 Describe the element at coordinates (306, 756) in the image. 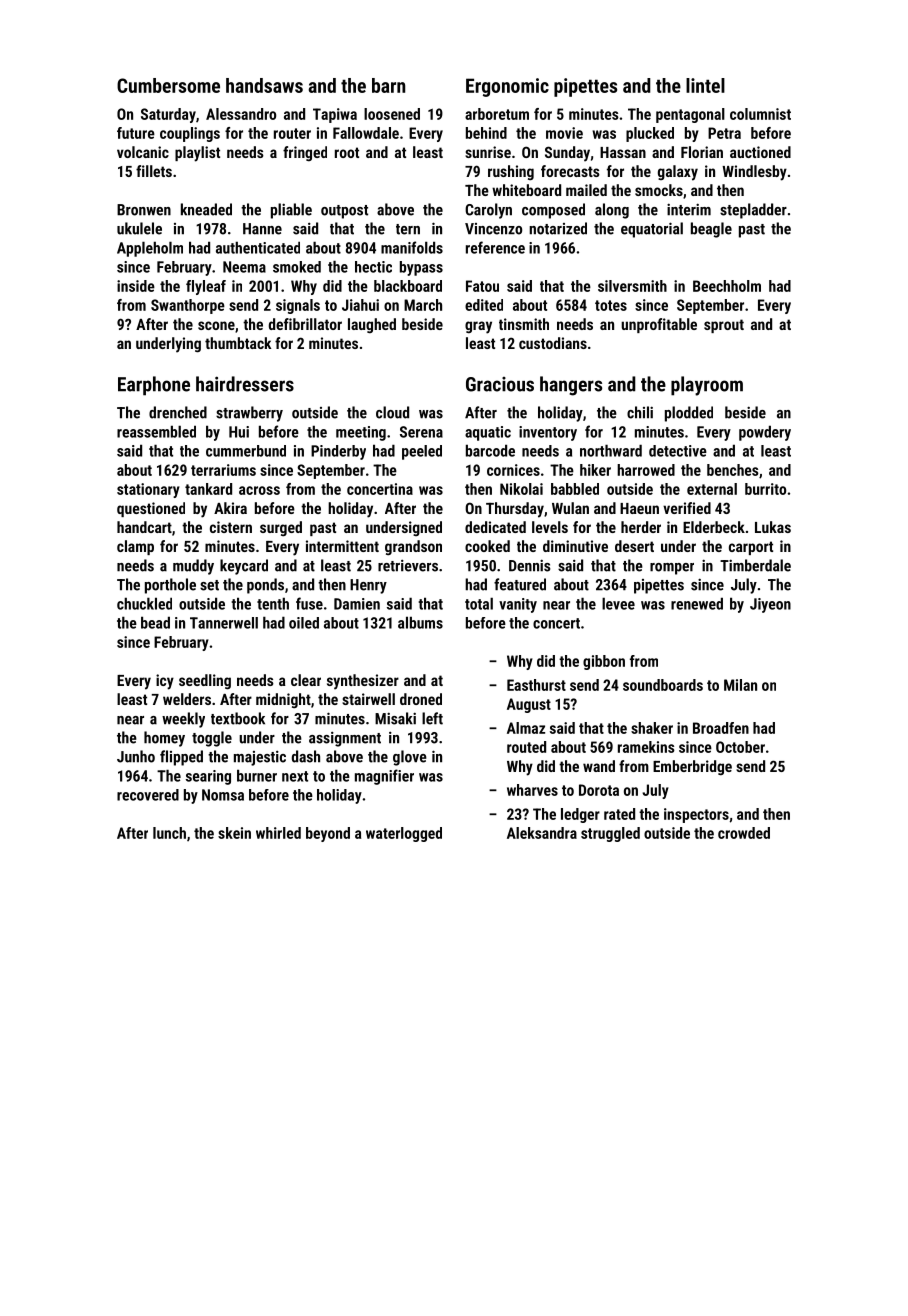

I see `dash` at that location.
